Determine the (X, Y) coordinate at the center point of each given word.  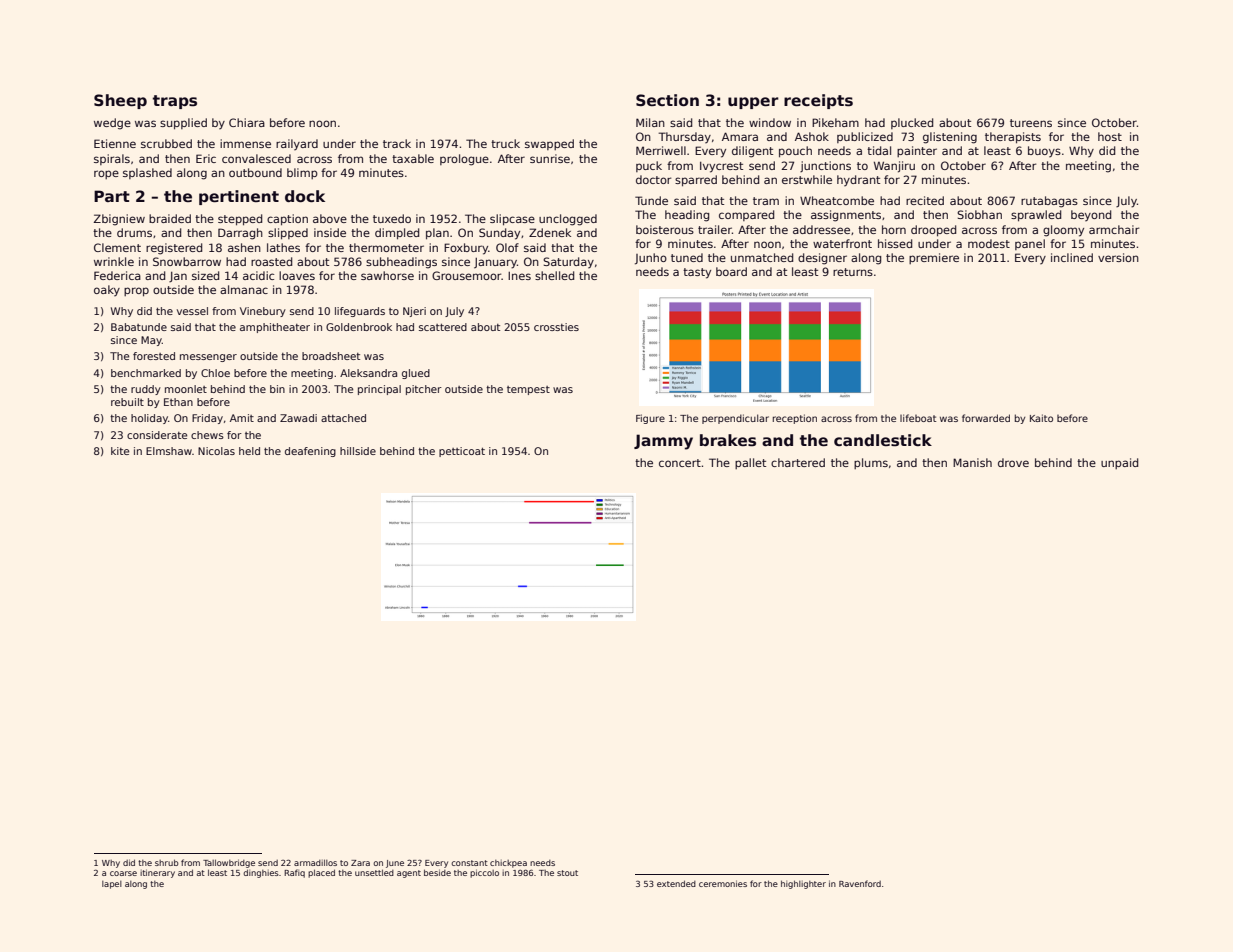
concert (680, 463)
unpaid (1119, 463)
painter (917, 151)
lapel (112, 885)
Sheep (120, 101)
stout (567, 873)
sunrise (550, 158)
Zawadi (298, 418)
